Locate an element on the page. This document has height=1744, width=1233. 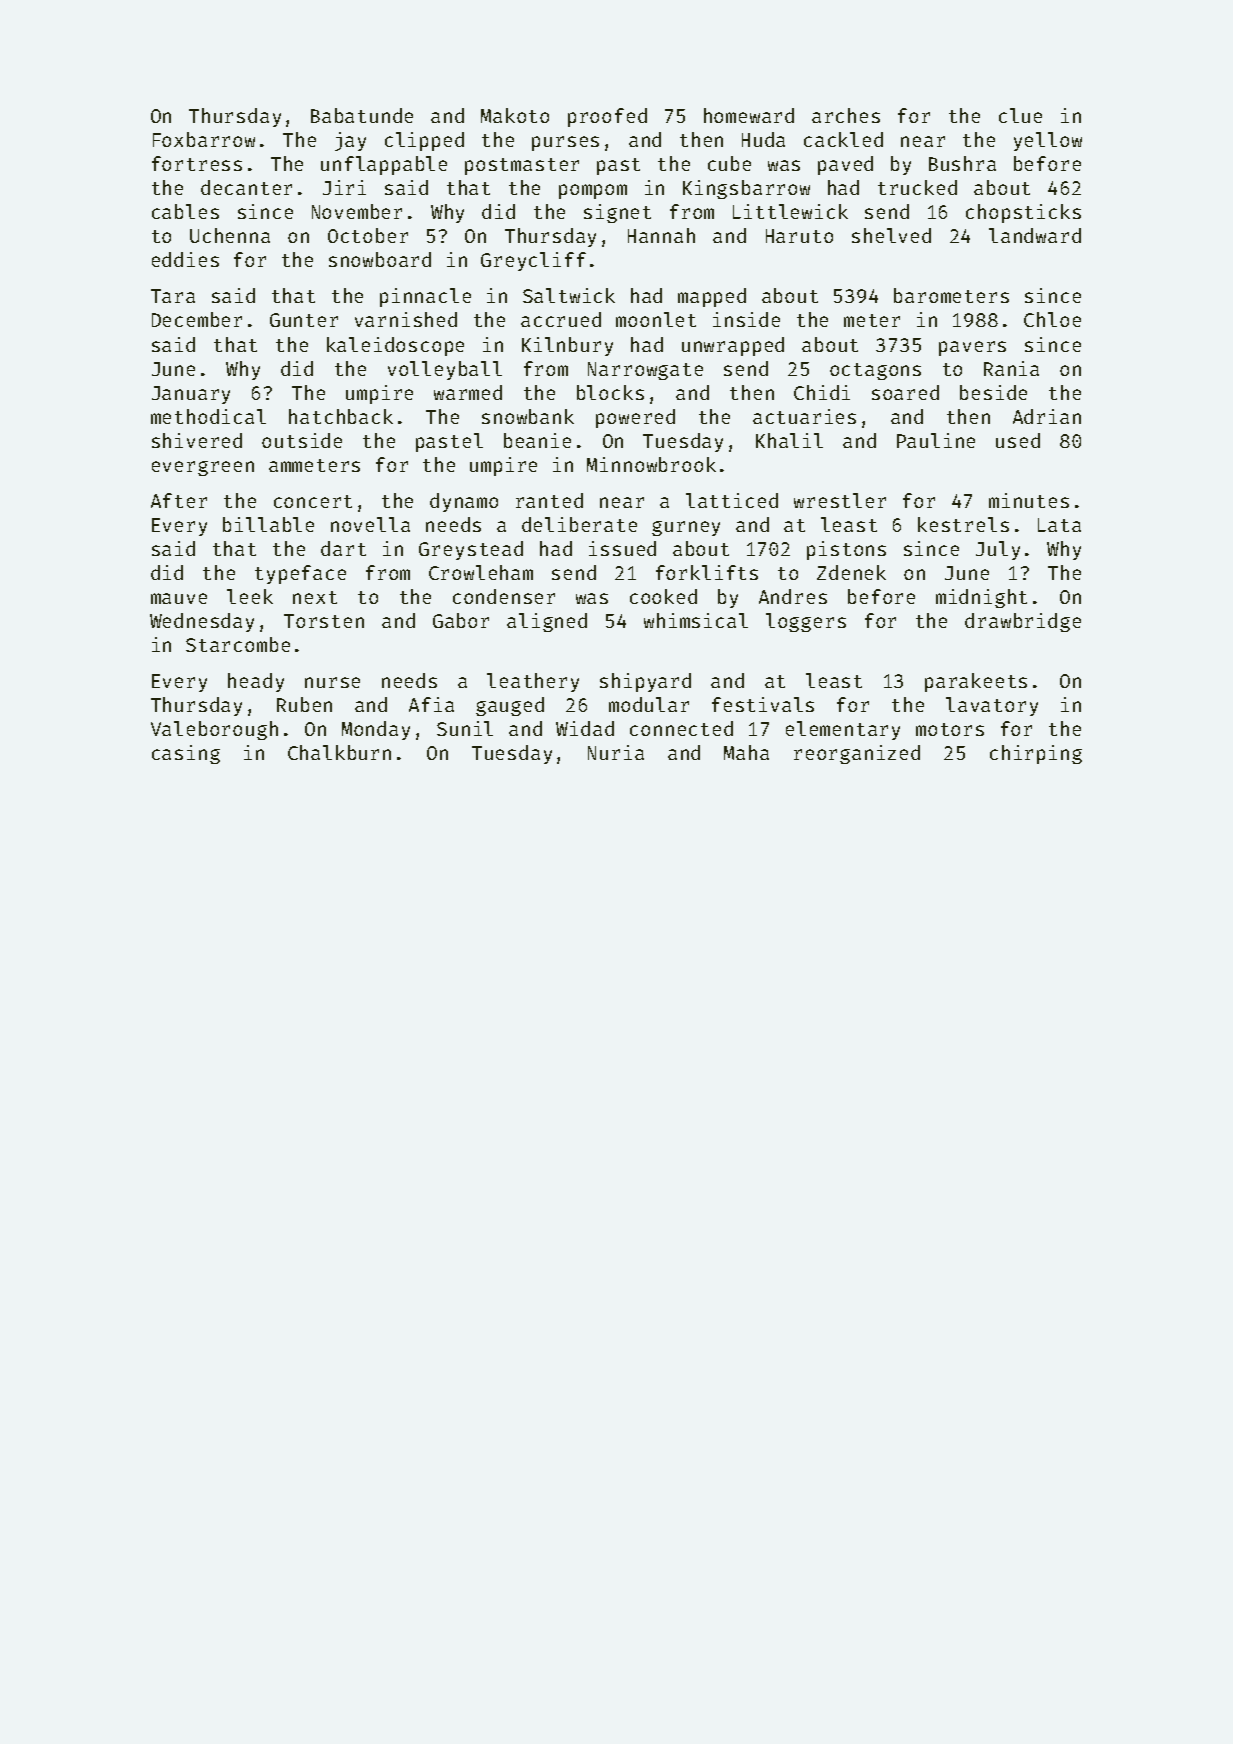
purses is located at coordinates (565, 143).
